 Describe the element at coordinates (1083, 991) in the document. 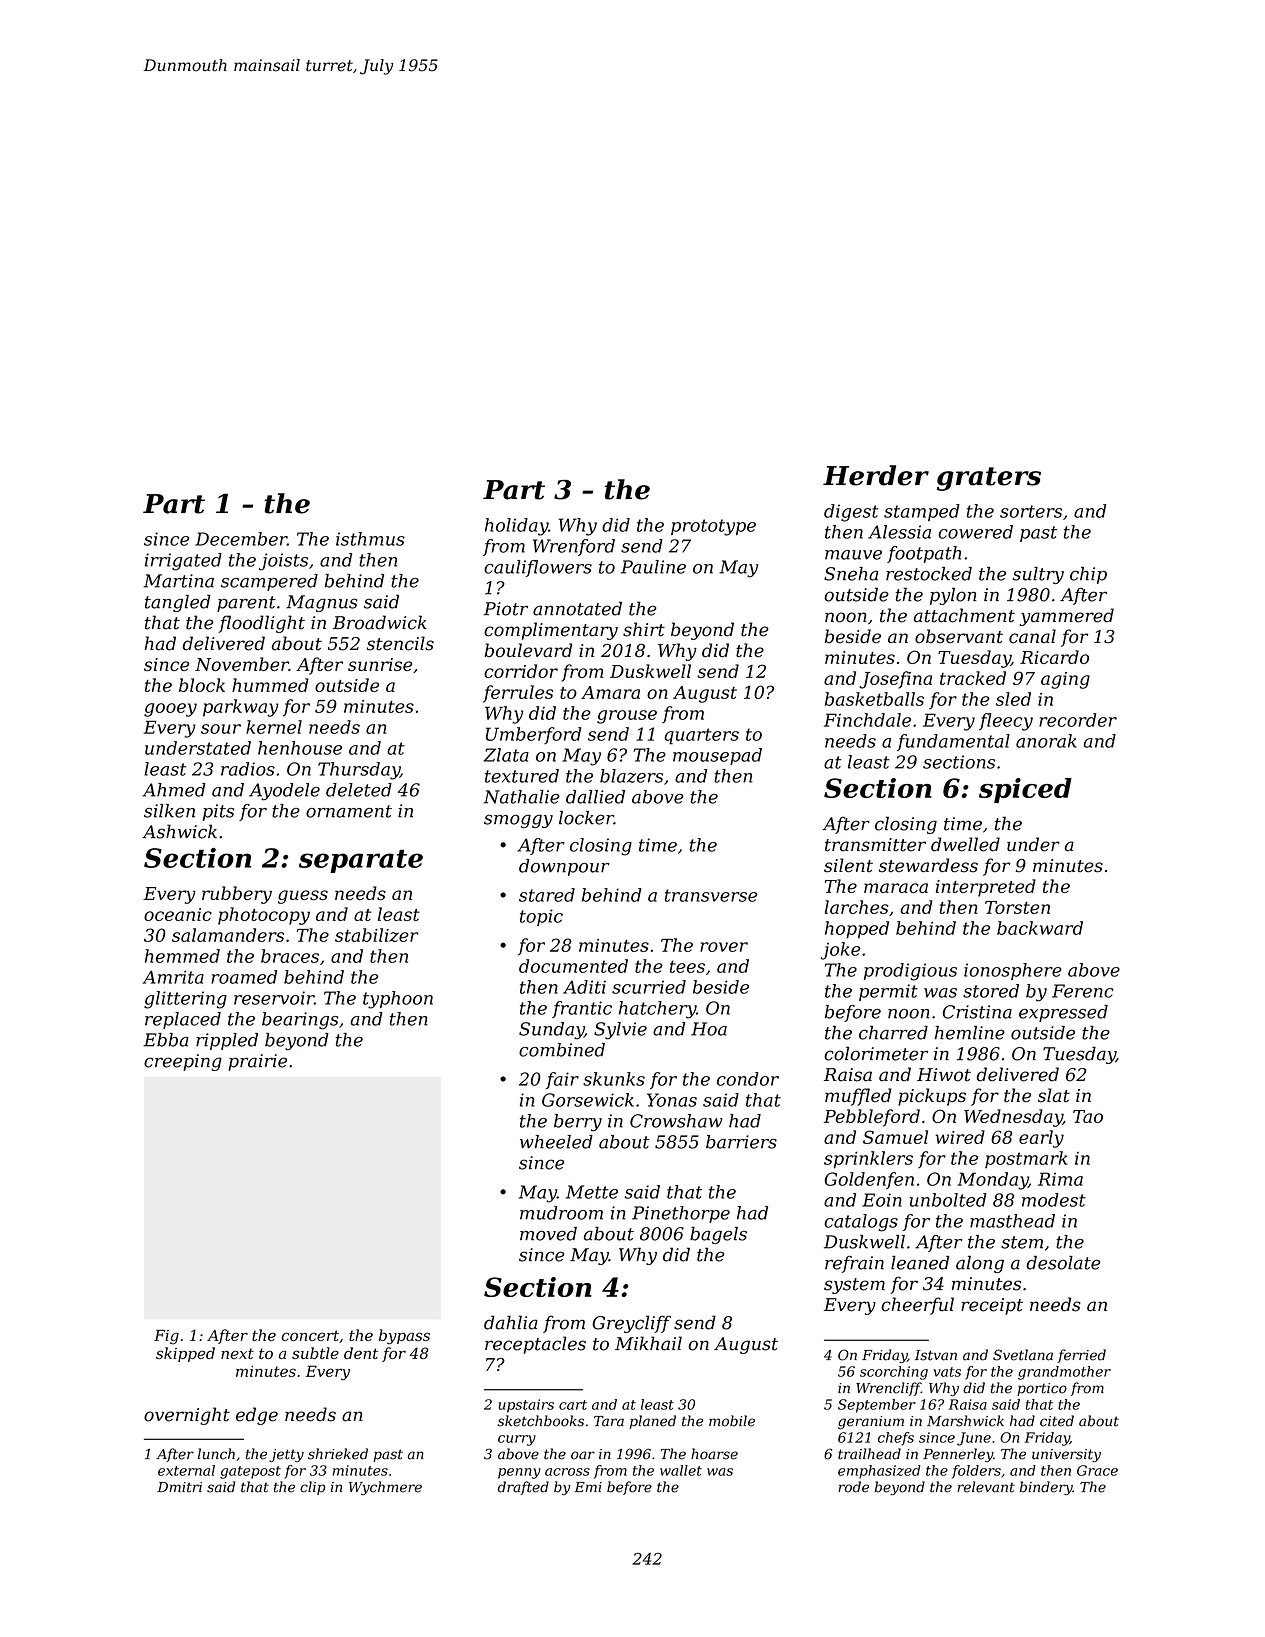

I see `Ferenc` at that location.
